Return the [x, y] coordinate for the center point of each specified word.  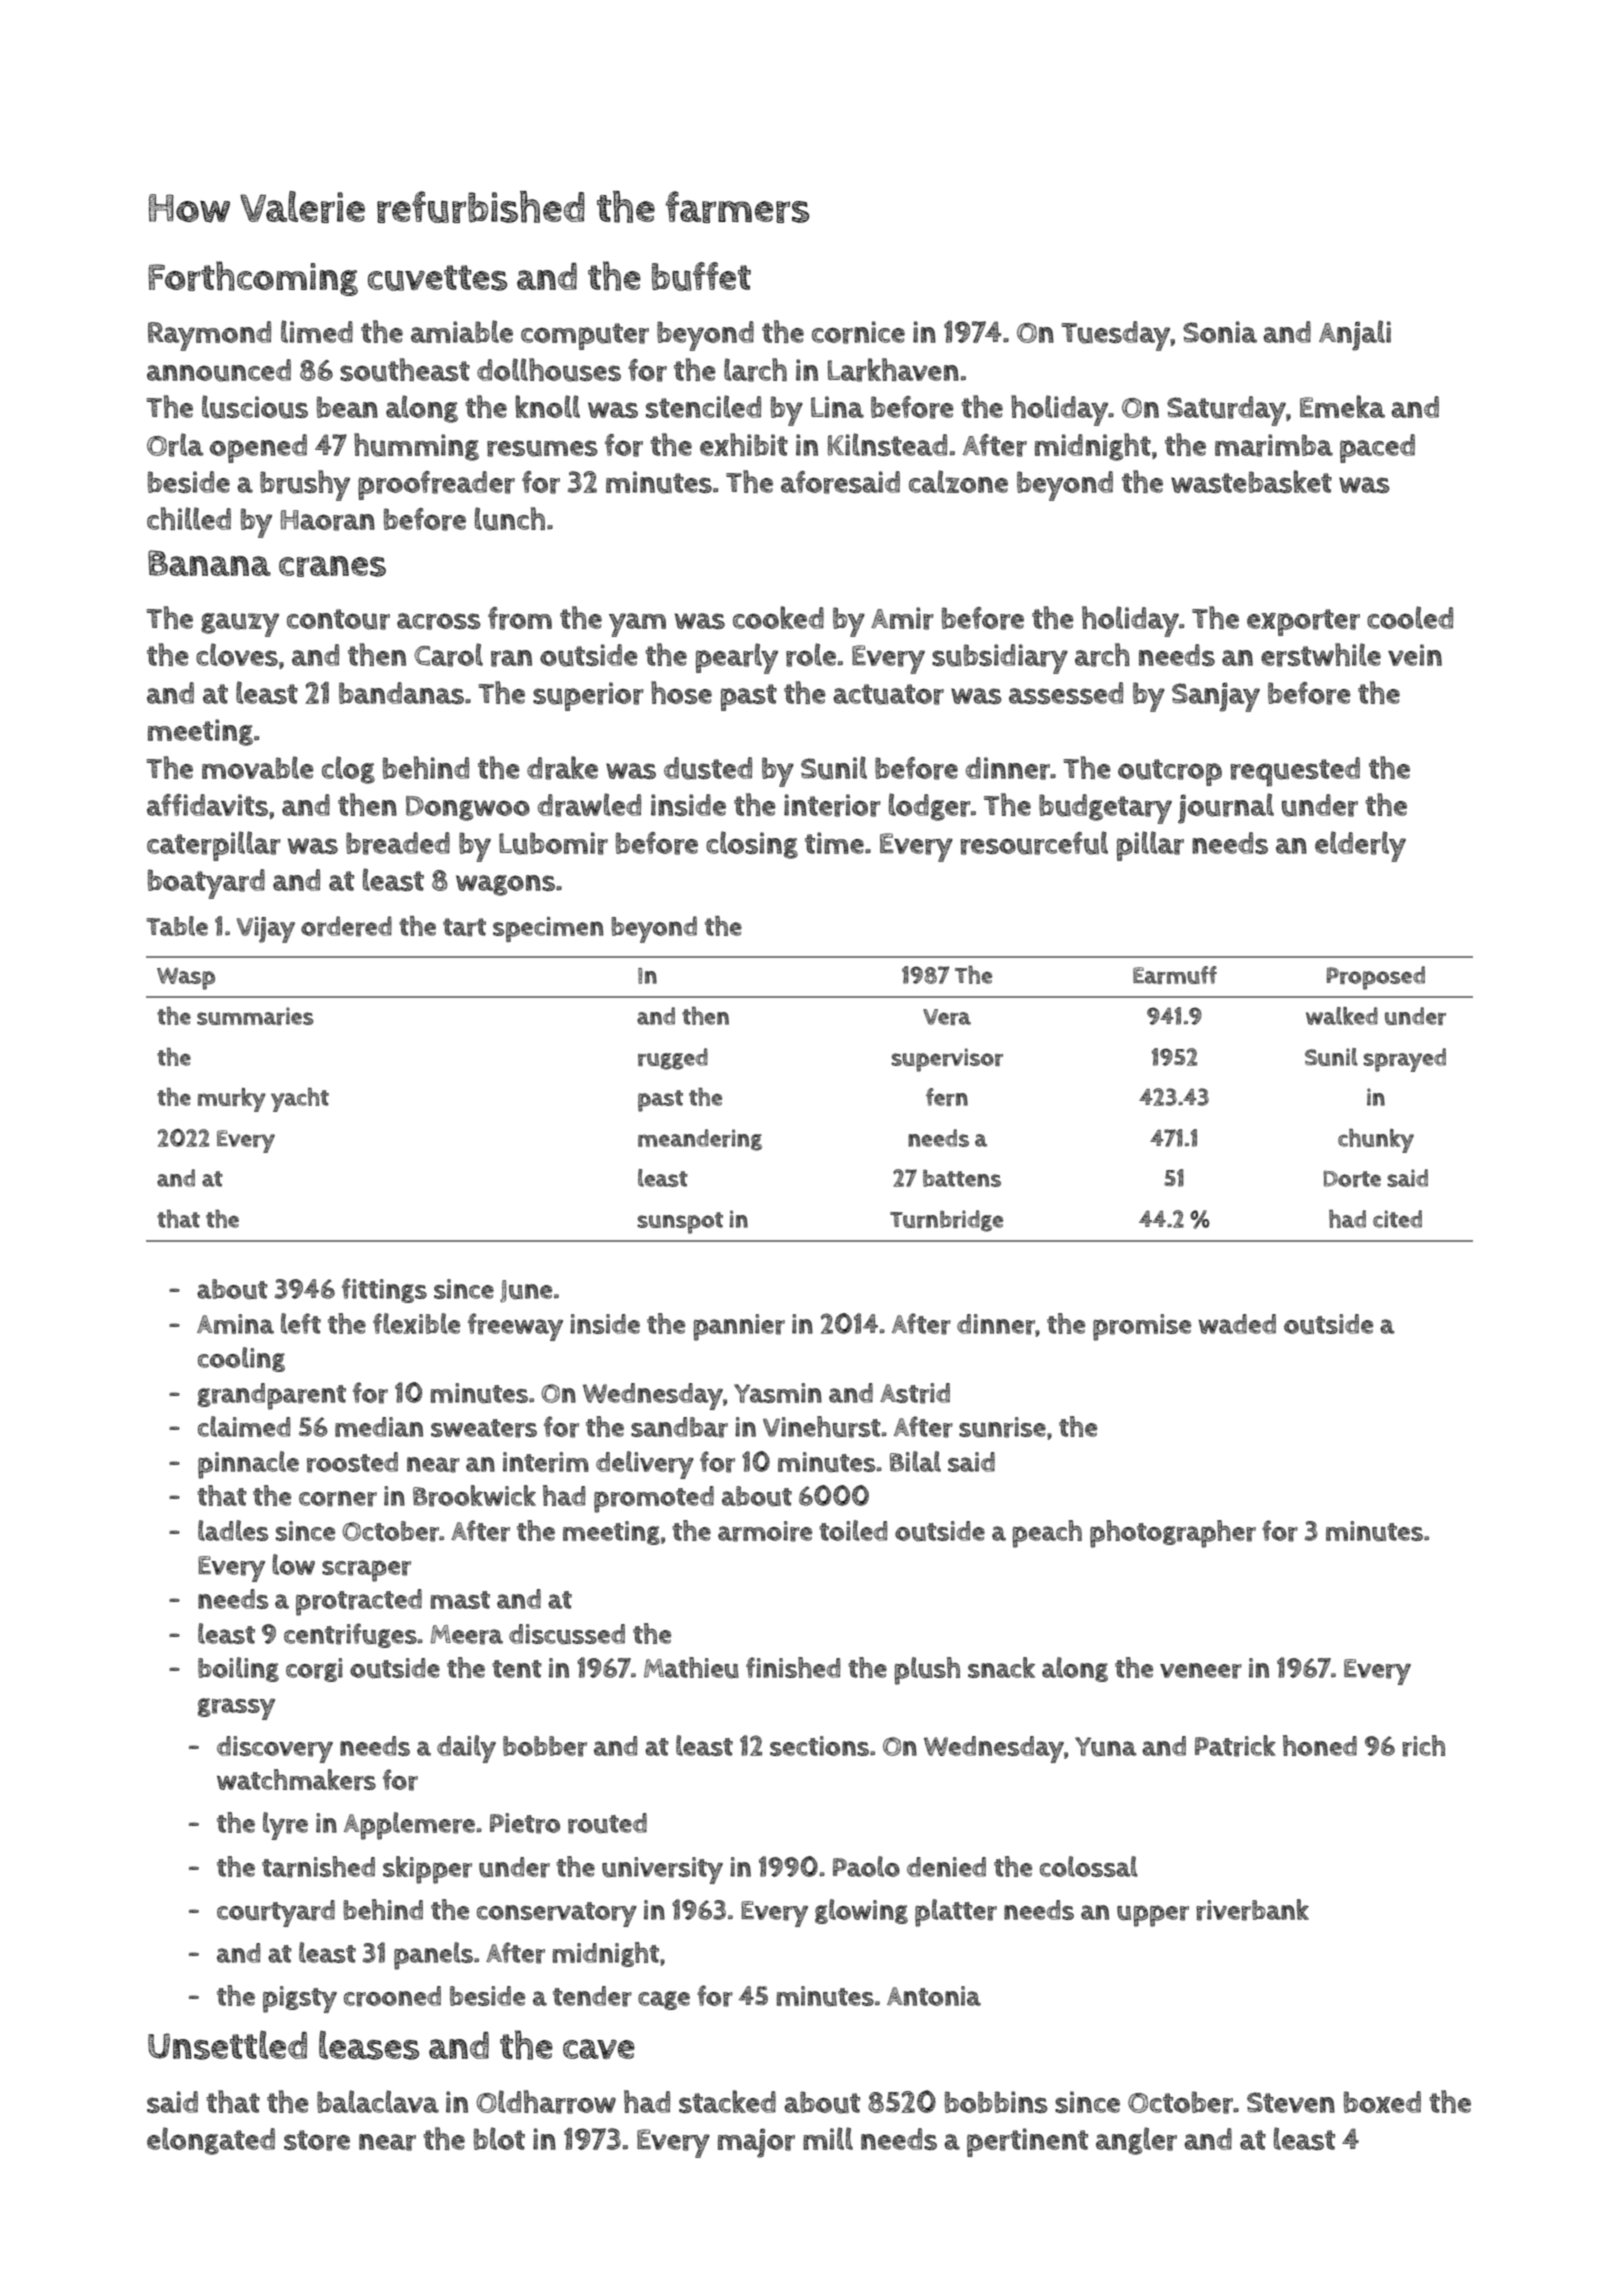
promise [1142, 1327]
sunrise [1002, 1427]
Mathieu [691, 1668]
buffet [701, 276]
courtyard [276, 1913]
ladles [233, 1530]
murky [232, 1100]
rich [1423, 1746]
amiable [462, 331]
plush [927, 1671]
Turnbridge [946, 1221]
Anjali [1355, 335]
